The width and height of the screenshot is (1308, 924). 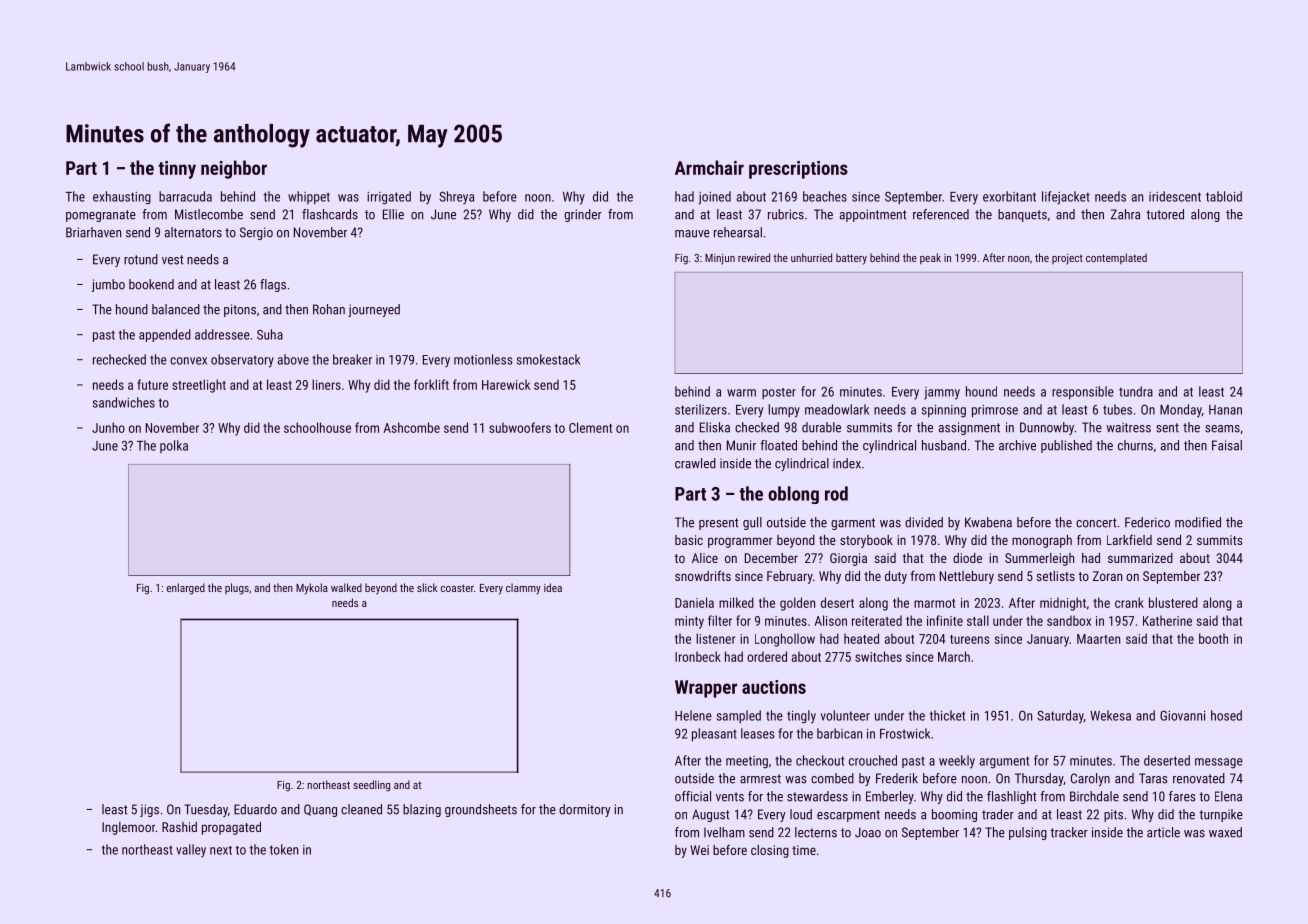 I want to click on Armchair, so click(x=709, y=167).
